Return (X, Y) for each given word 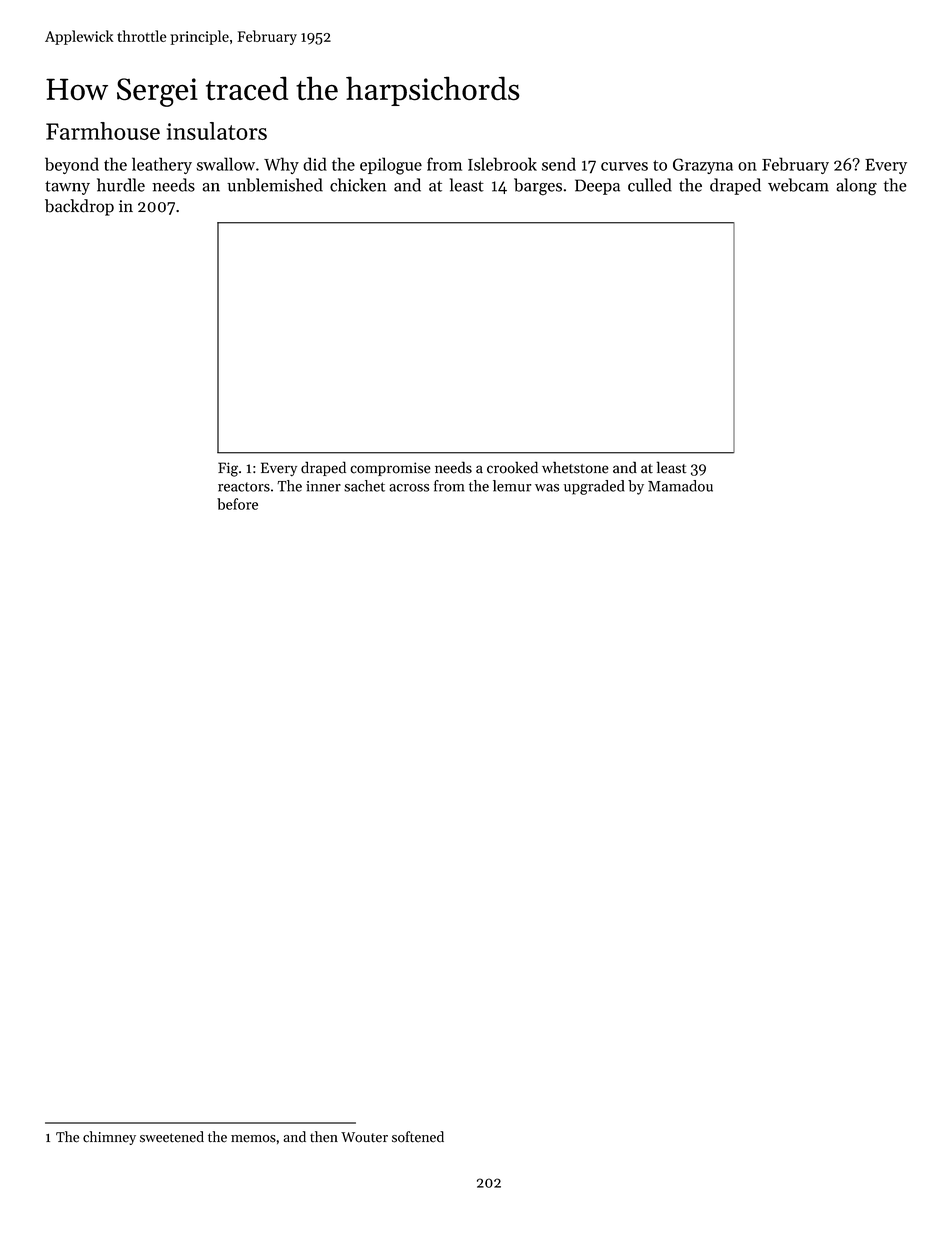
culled (650, 185)
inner (323, 486)
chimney (109, 1138)
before (237, 504)
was (547, 488)
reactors (244, 487)
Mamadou (680, 486)
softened (418, 1137)
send (559, 164)
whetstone (575, 467)
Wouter (364, 1137)
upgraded (594, 487)
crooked (512, 467)
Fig (228, 469)
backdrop (79, 207)
